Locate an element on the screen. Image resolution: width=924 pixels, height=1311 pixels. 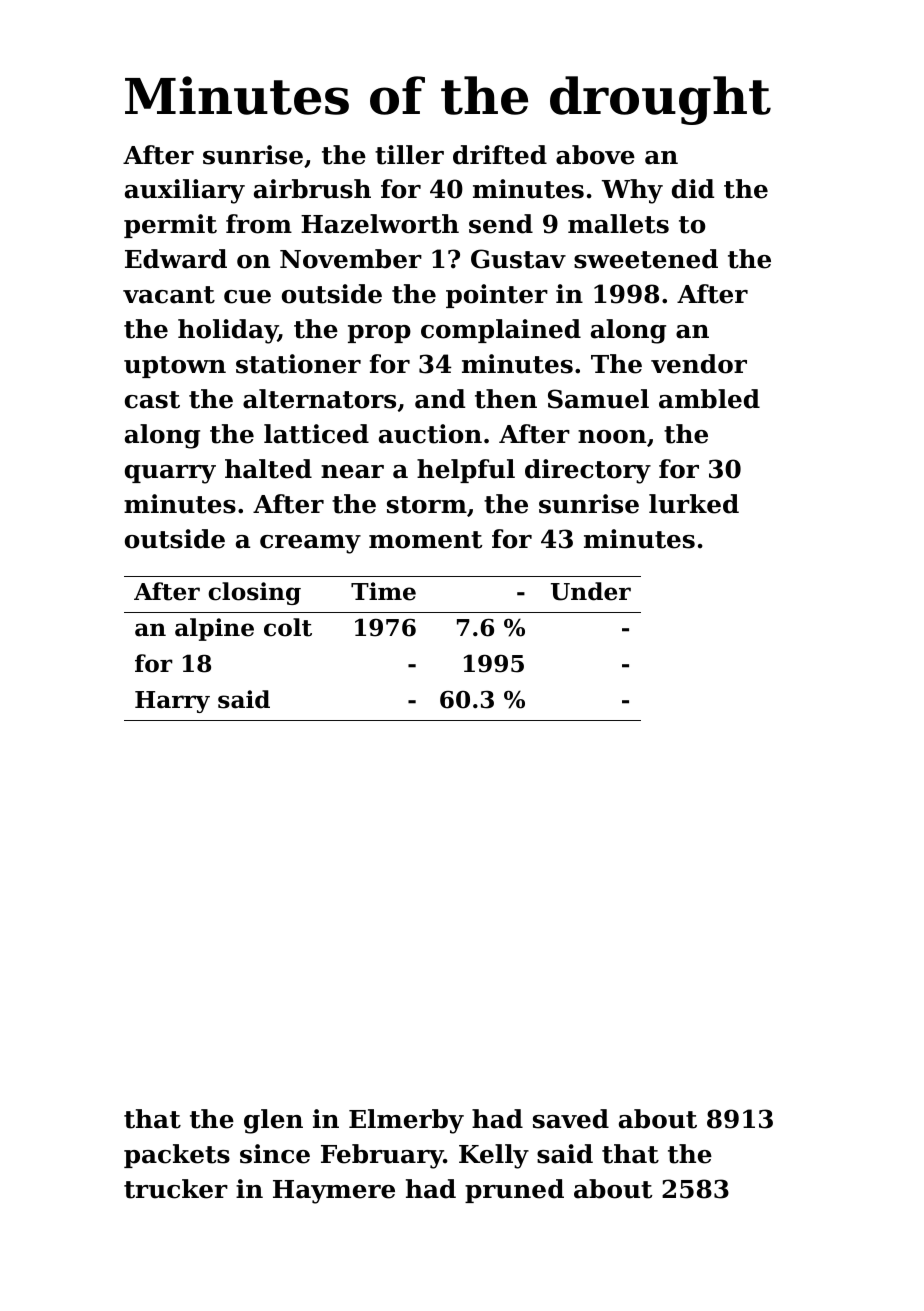
Harry is located at coordinates (172, 702).
